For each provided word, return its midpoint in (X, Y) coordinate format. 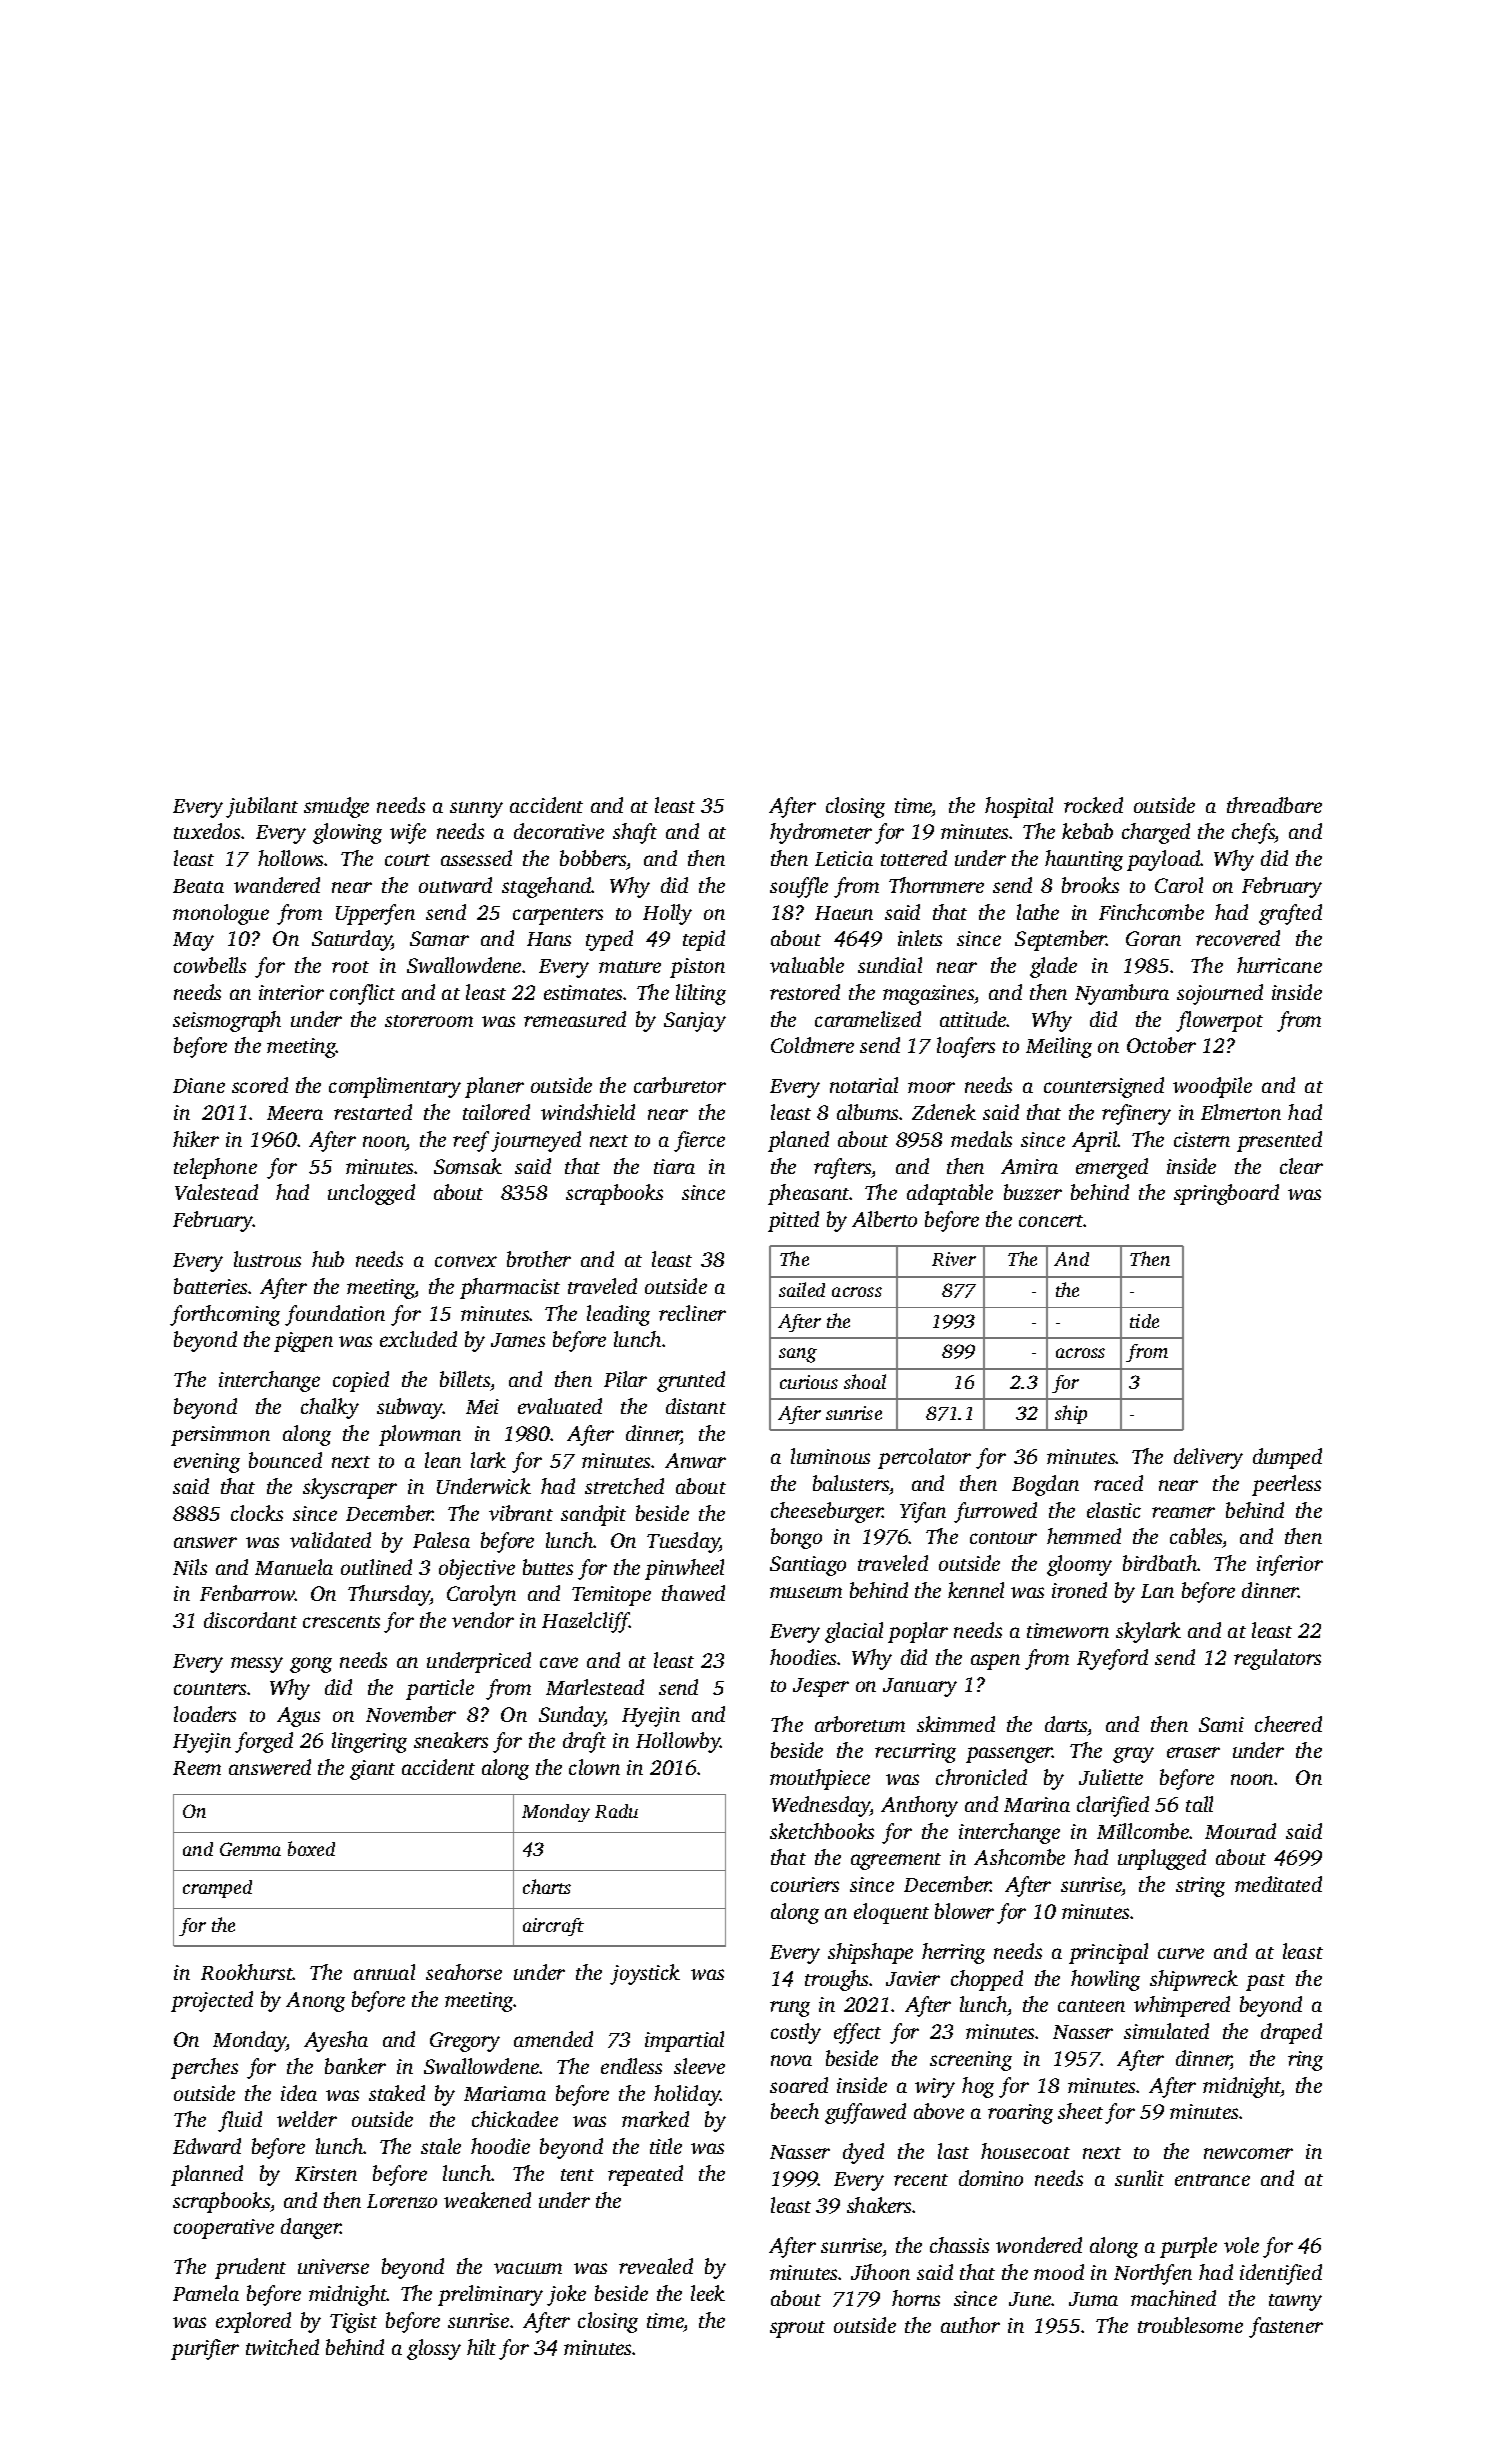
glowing (347, 833)
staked (397, 2093)
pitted (793, 1221)
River (954, 1259)
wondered (1039, 2245)
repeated (645, 2175)
